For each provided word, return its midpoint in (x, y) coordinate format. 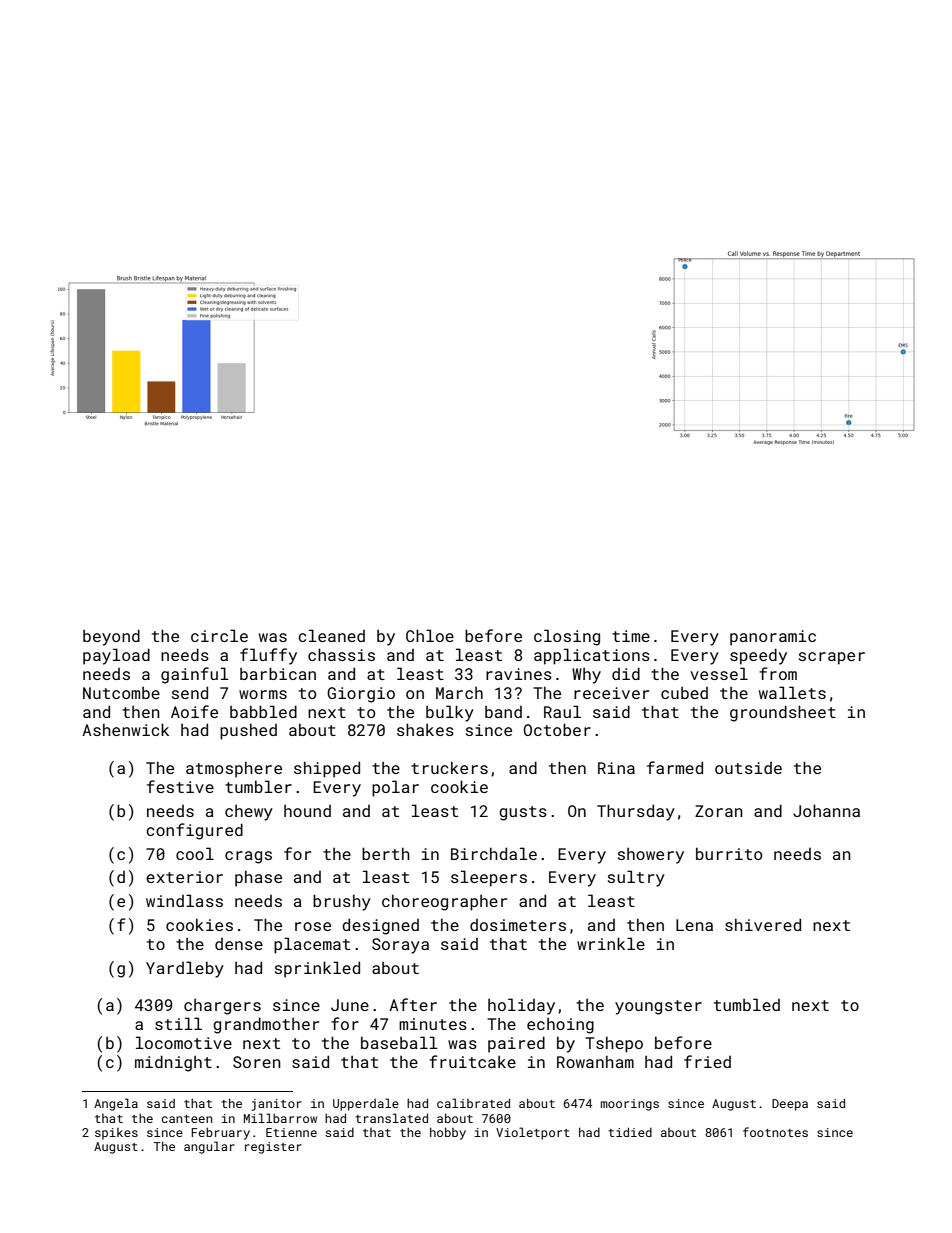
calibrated (473, 1103)
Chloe (430, 635)
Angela (116, 1104)
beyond (111, 637)
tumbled (747, 1004)
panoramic (773, 638)
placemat (312, 945)
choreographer (444, 903)
